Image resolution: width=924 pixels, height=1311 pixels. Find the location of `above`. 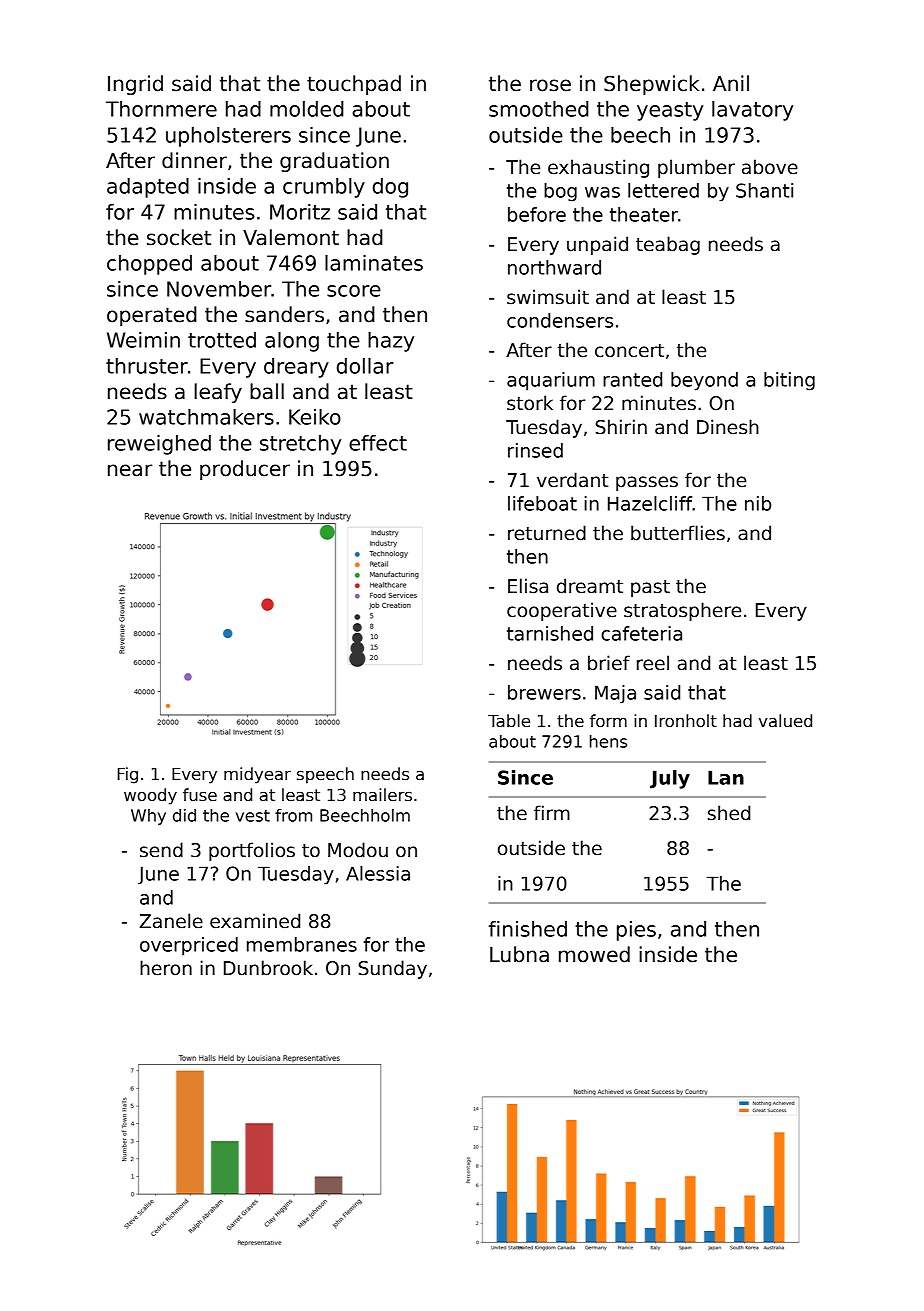

above is located at coordinates (770, 167).
